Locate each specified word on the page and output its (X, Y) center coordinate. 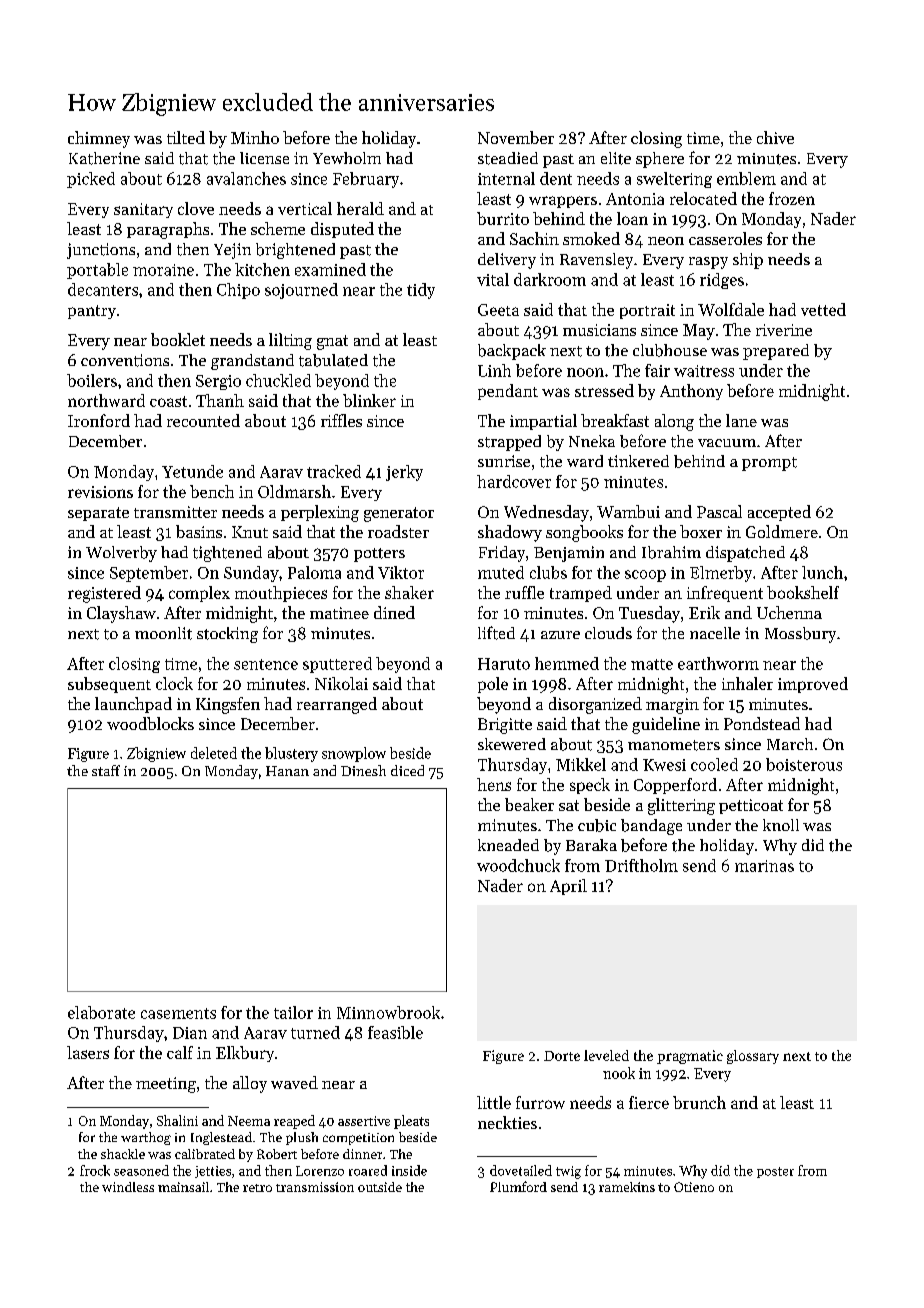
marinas (764, 866)
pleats (411, 1122)
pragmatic (690, 1057)
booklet (178, 339)
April (568, 887)
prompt (769, 464)
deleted (214, 753)
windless (128, 1187)
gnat (332, 342)
